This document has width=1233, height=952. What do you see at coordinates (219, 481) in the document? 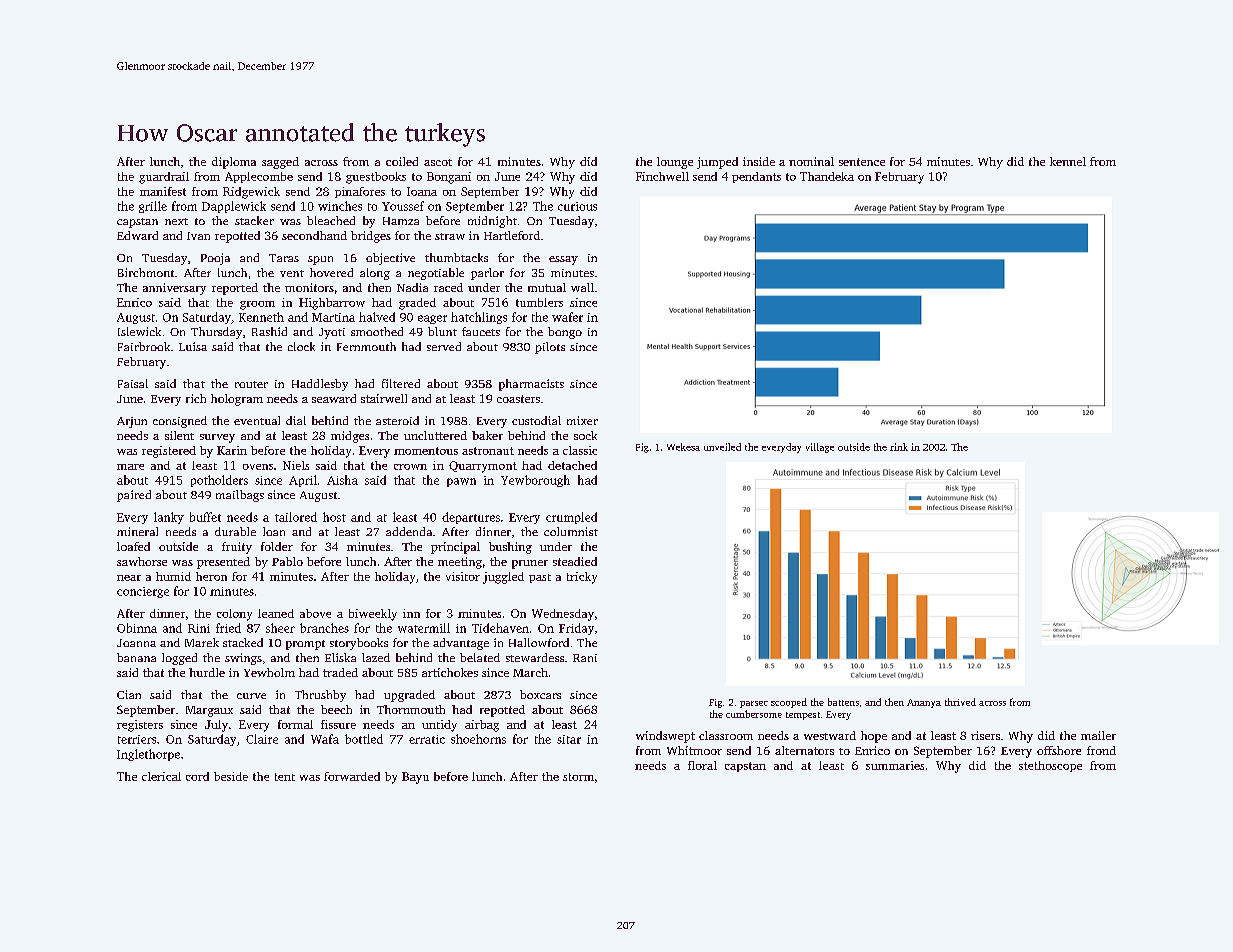
I see `potholders` at bounding box center [219, 481].
